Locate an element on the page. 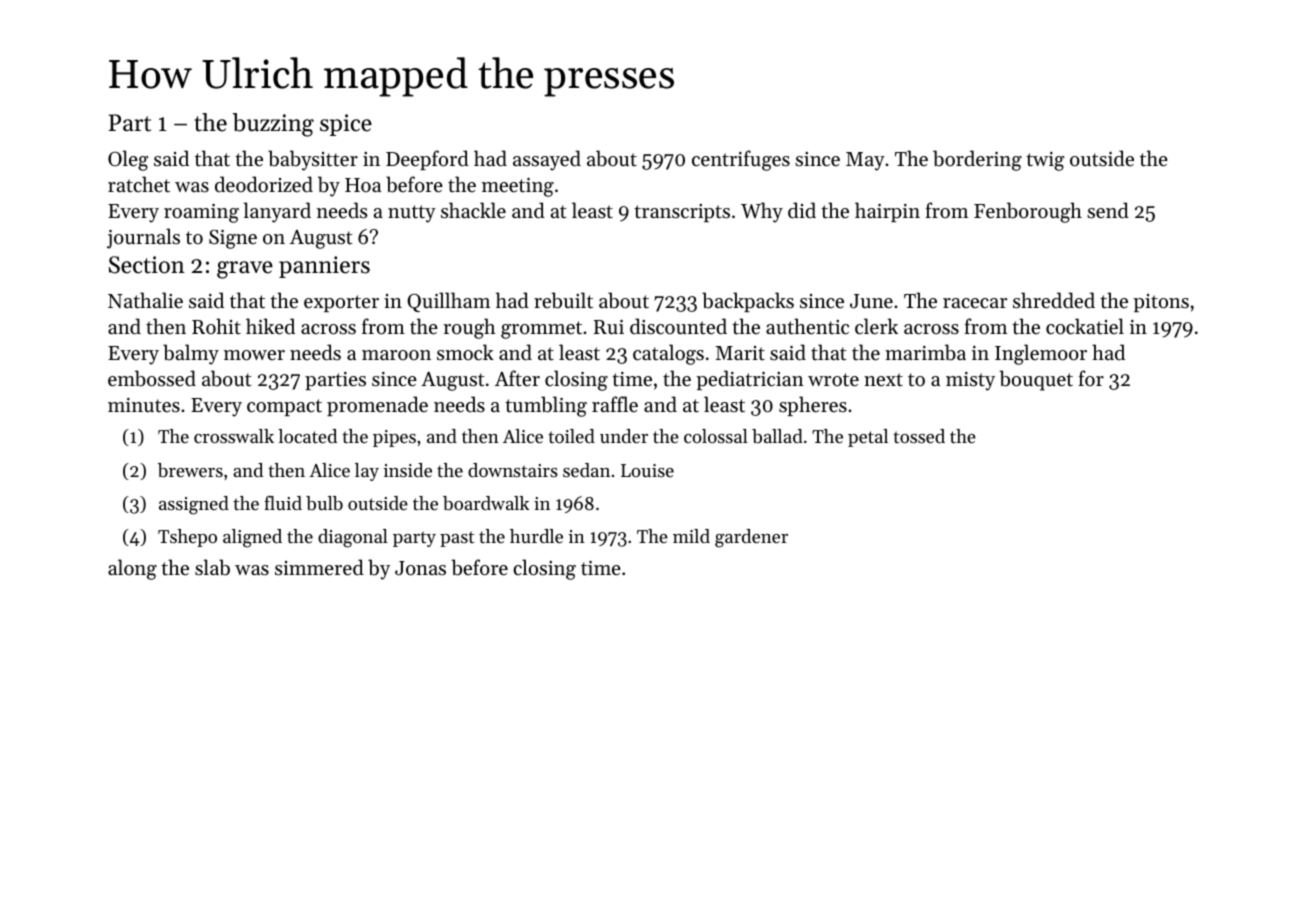 This page has width=1308, height=924. Jonas is located at coordinates (420, 568).
